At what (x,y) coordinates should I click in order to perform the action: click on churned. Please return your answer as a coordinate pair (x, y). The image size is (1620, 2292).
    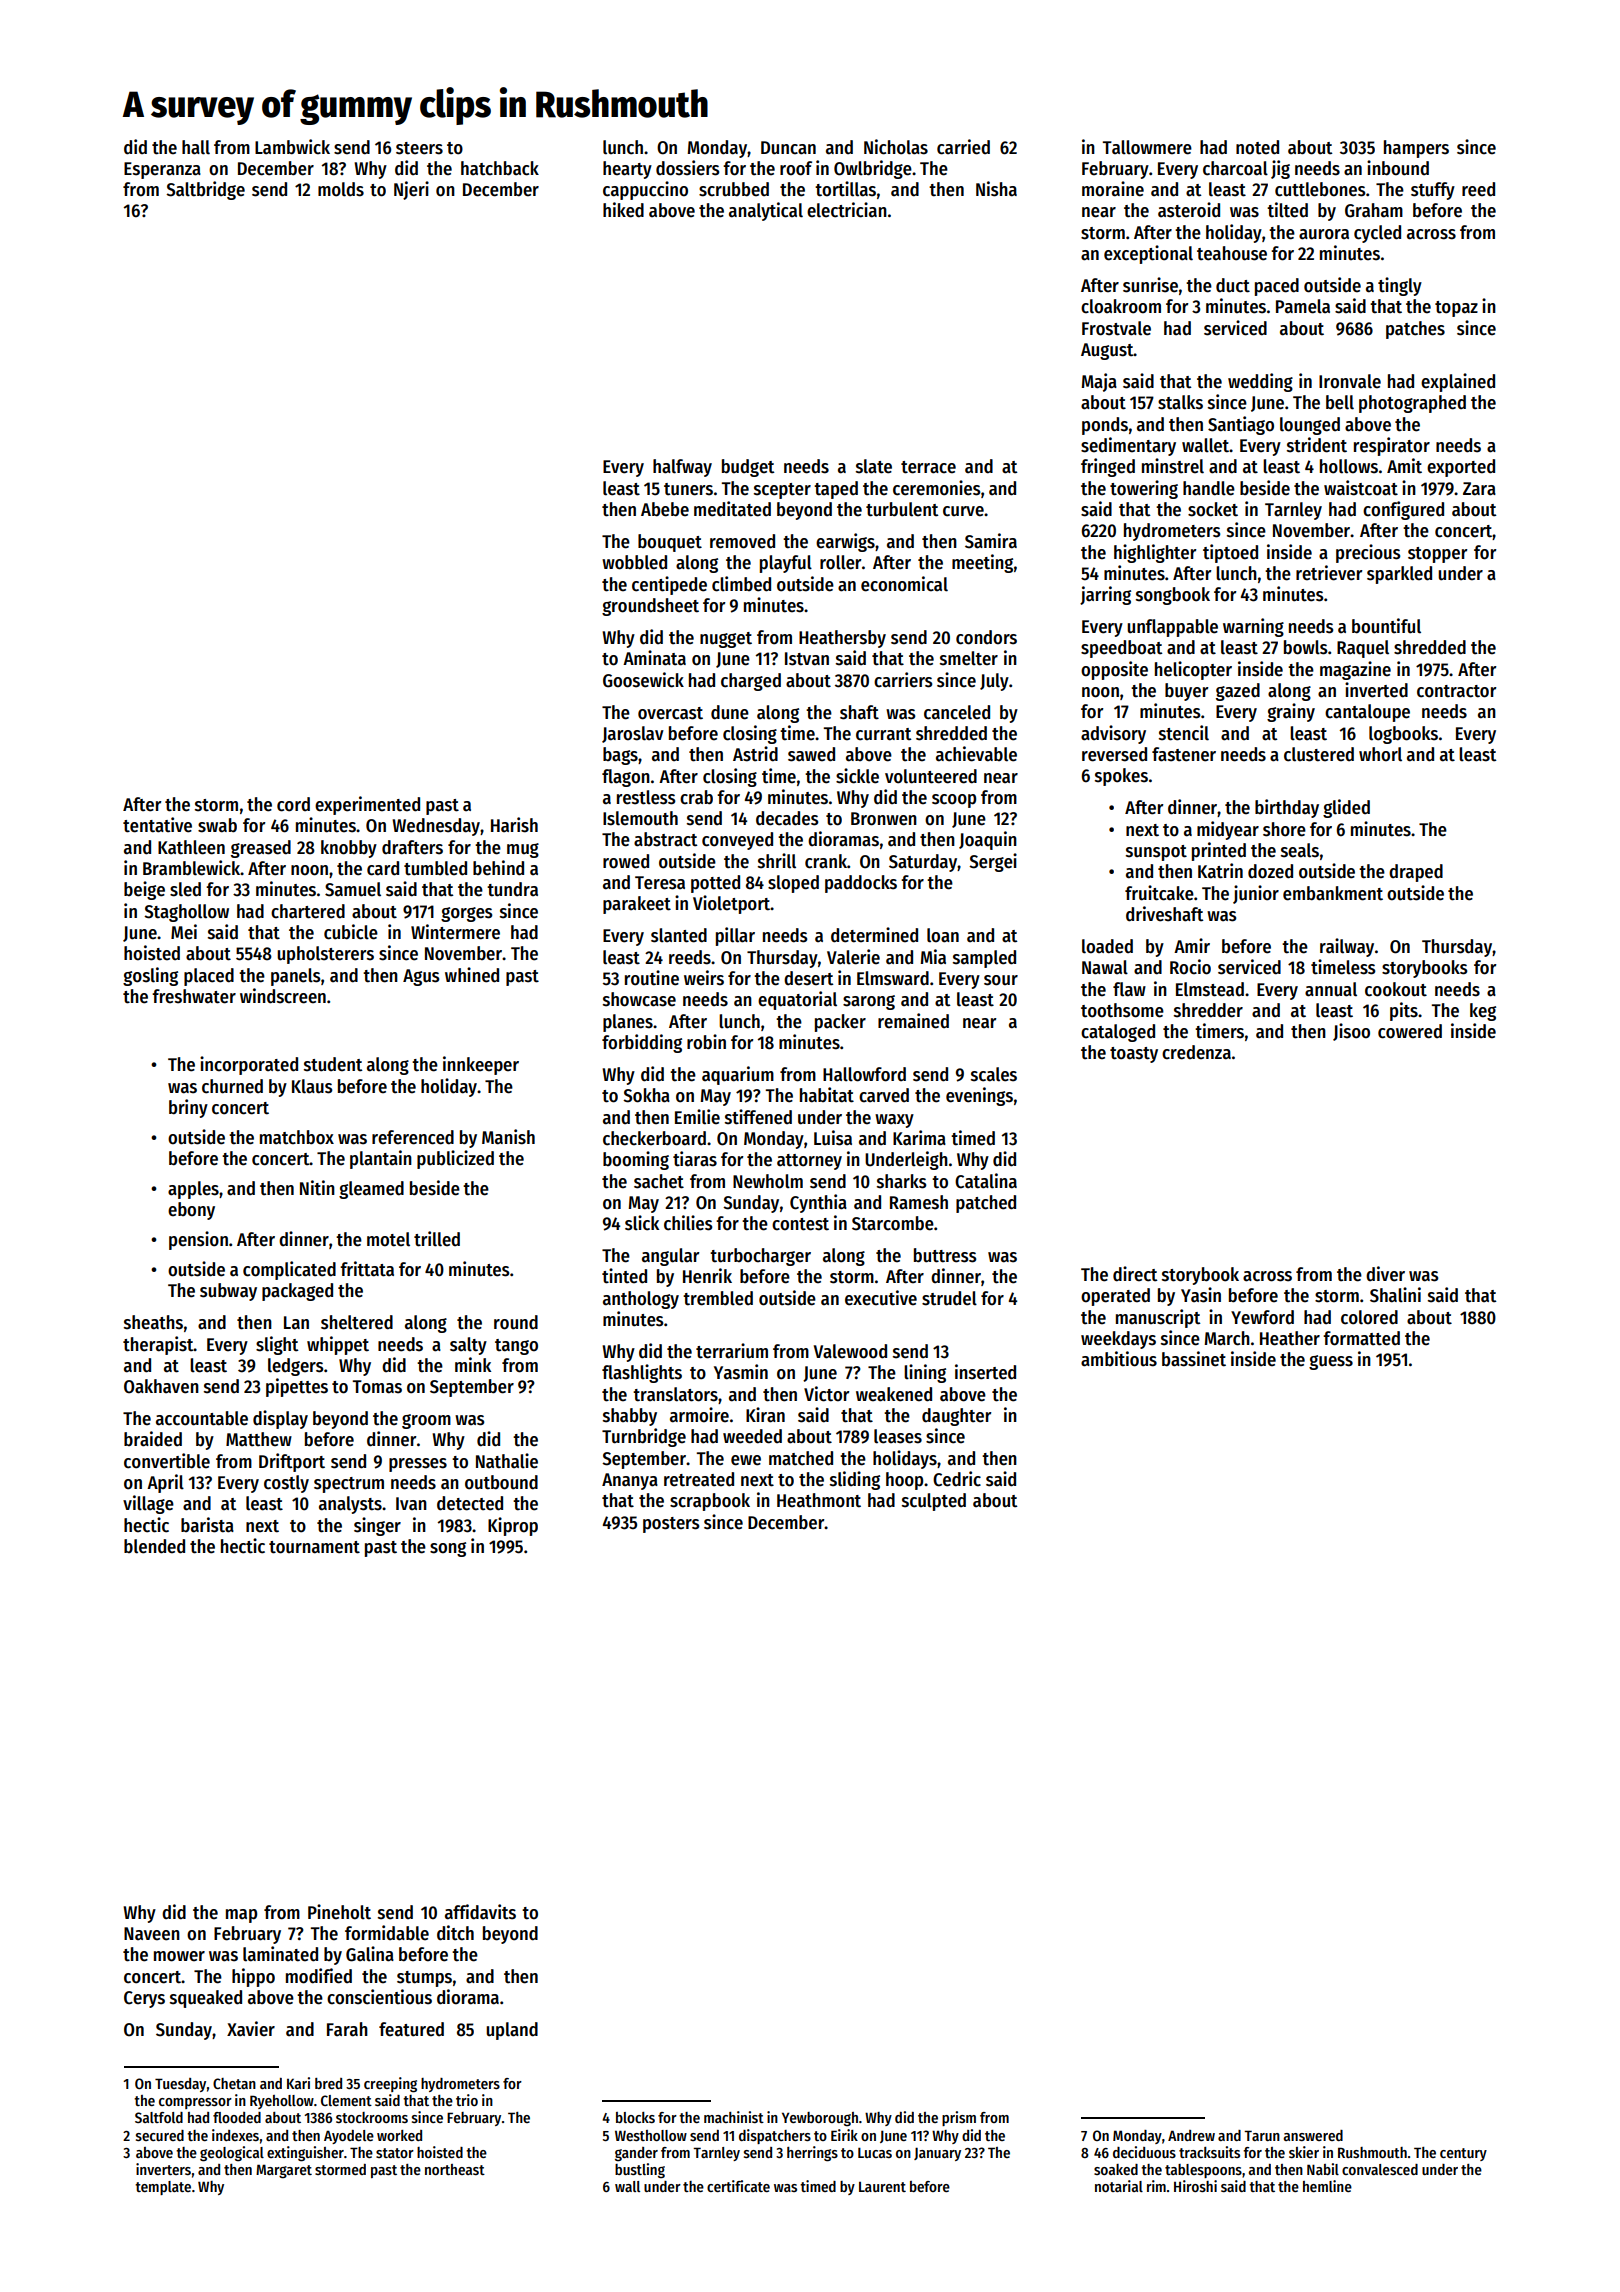
    Looking at the image, I should click on (232, 1086).
